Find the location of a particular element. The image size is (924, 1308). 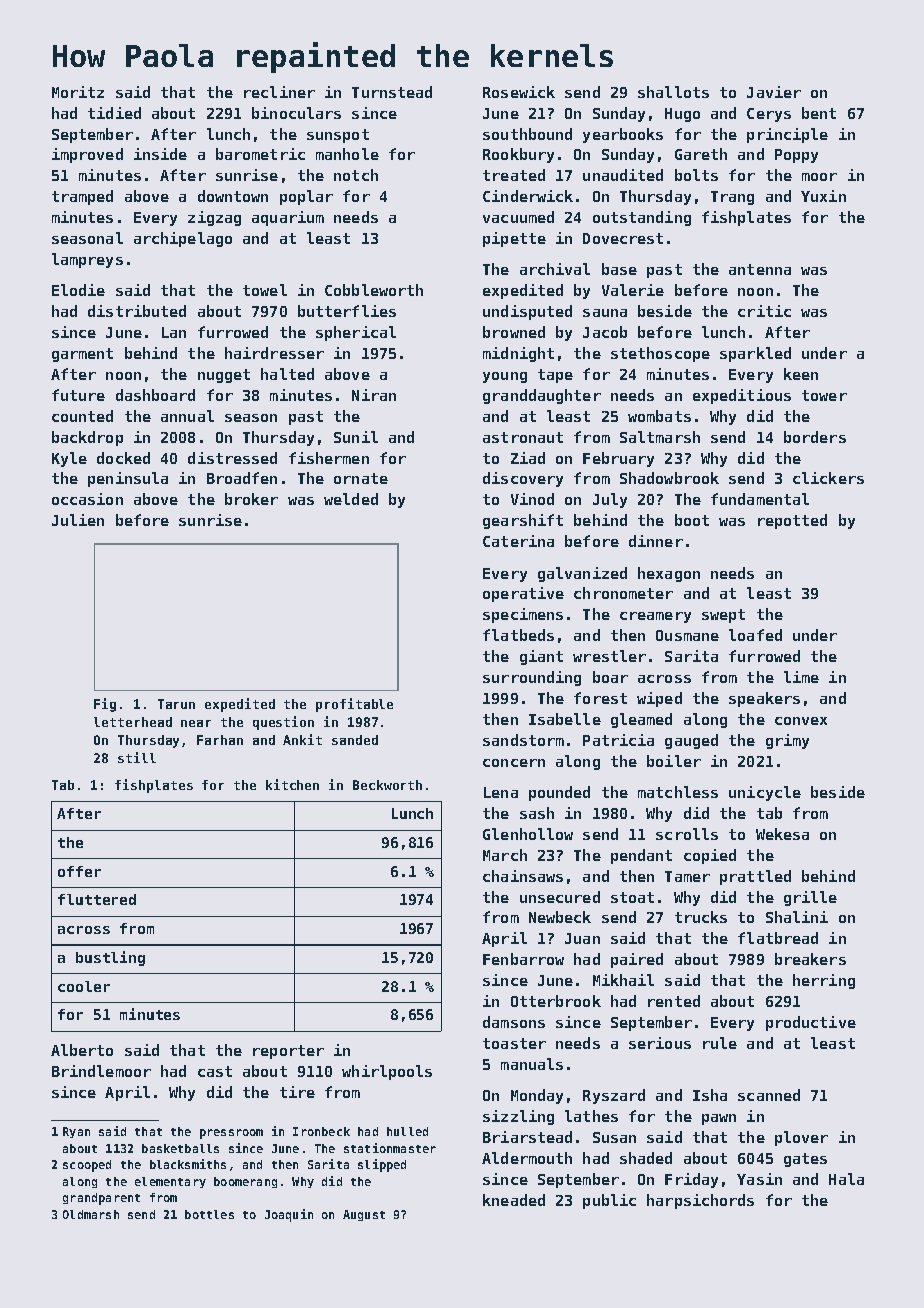

Oldmarsh is located at coordinates (91, 1214).
